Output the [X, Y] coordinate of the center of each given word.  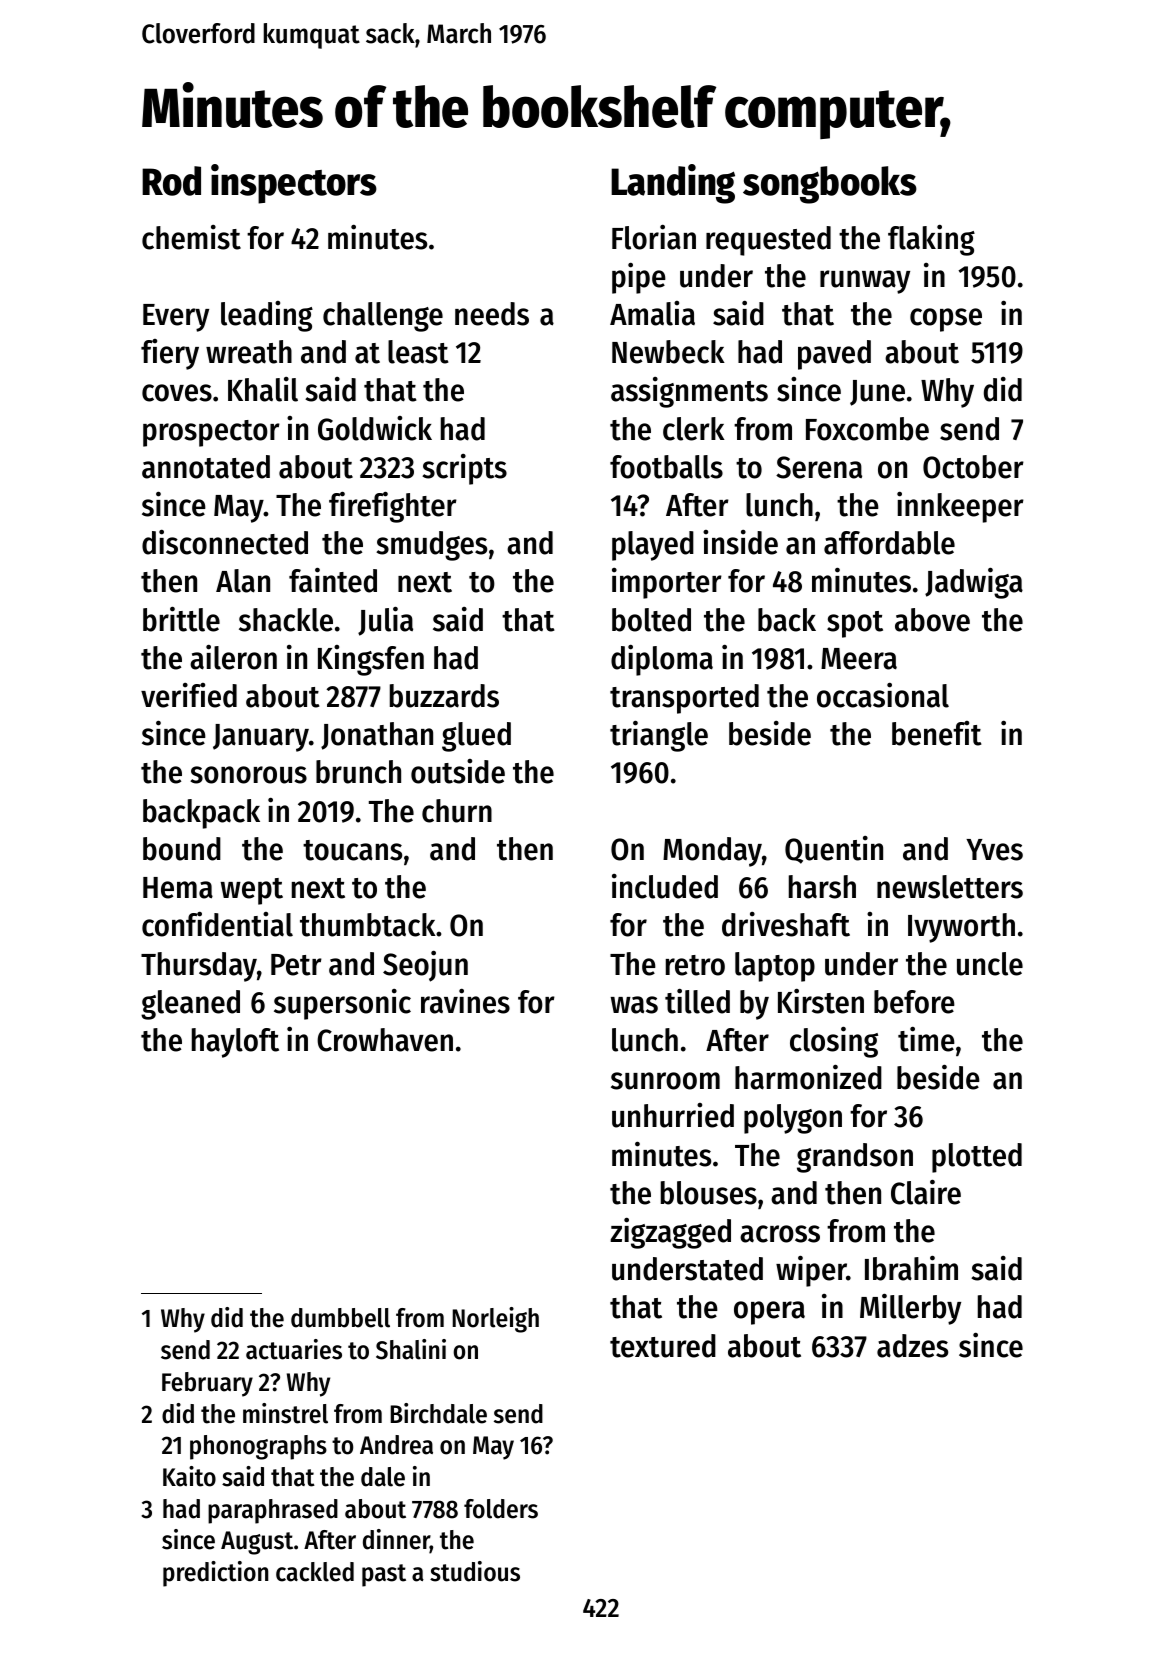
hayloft [235, 1043]
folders [501, 1509]
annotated [206, 467]
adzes [912, 1346]
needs [492, 314]
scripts [464, 469]
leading [267, 316]
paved [834, 355]
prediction [216, 1574]
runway [865, 282]
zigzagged [670, 1233]
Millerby [910, 1309]
